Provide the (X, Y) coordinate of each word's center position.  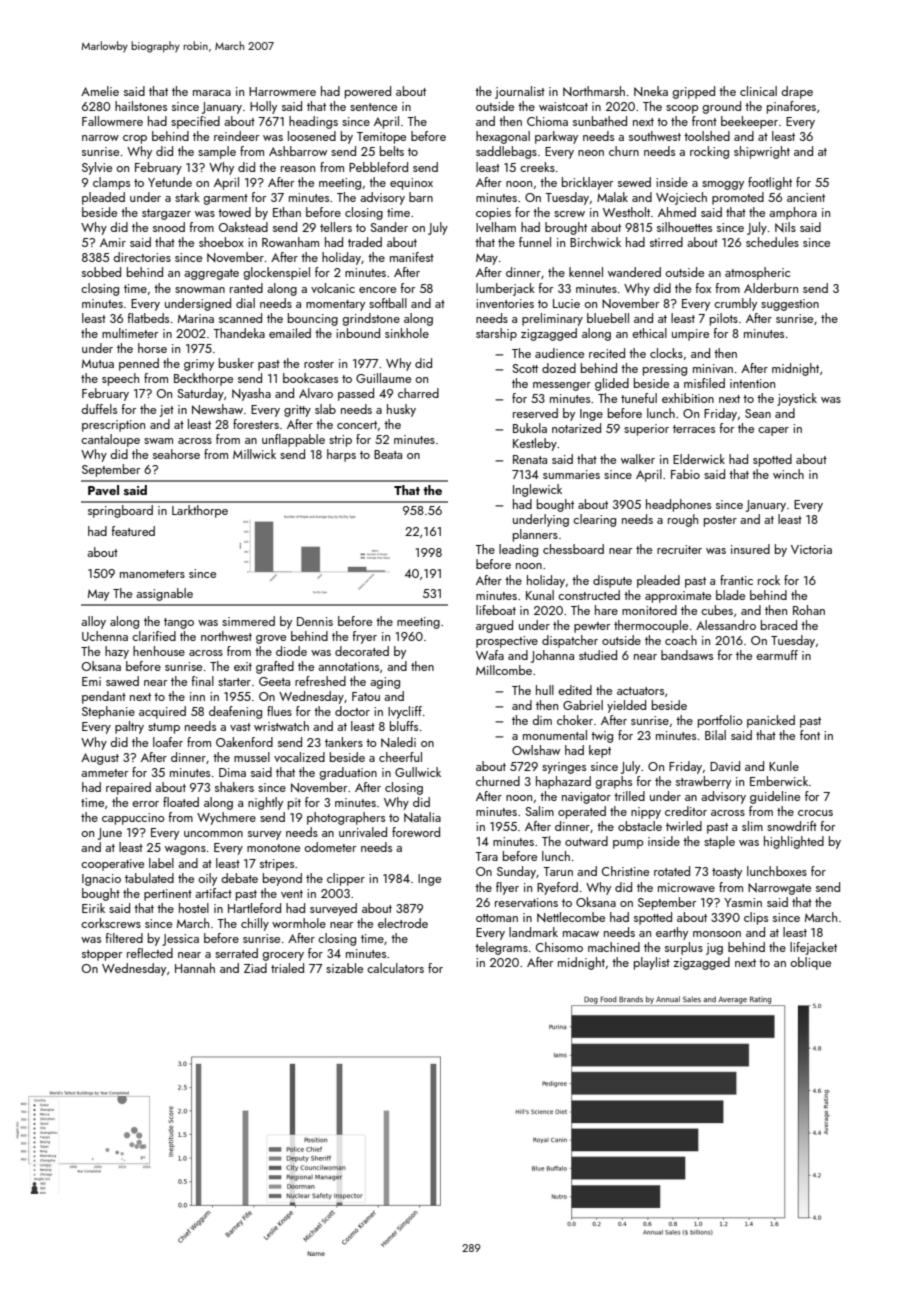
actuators (640, 691)
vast (240, 727)
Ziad (255, 968)
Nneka (651, 91)
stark (187, 197)
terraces (694, 429)
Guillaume (383, 378)
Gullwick (418, 772)
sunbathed (600, 121)
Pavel (103, 490)
